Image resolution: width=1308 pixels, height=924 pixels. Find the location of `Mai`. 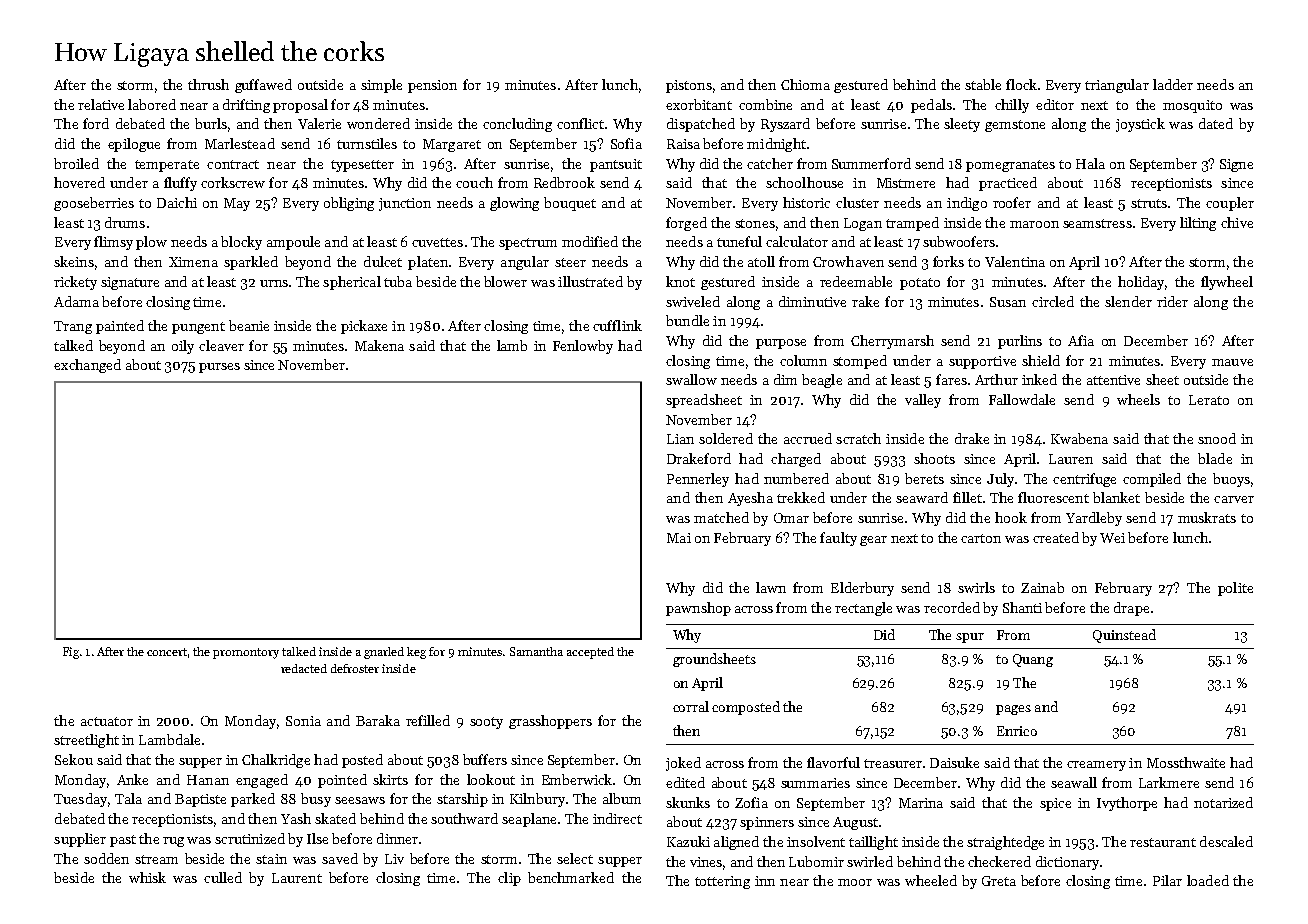

Mai is located at coordinates (679, 538).
